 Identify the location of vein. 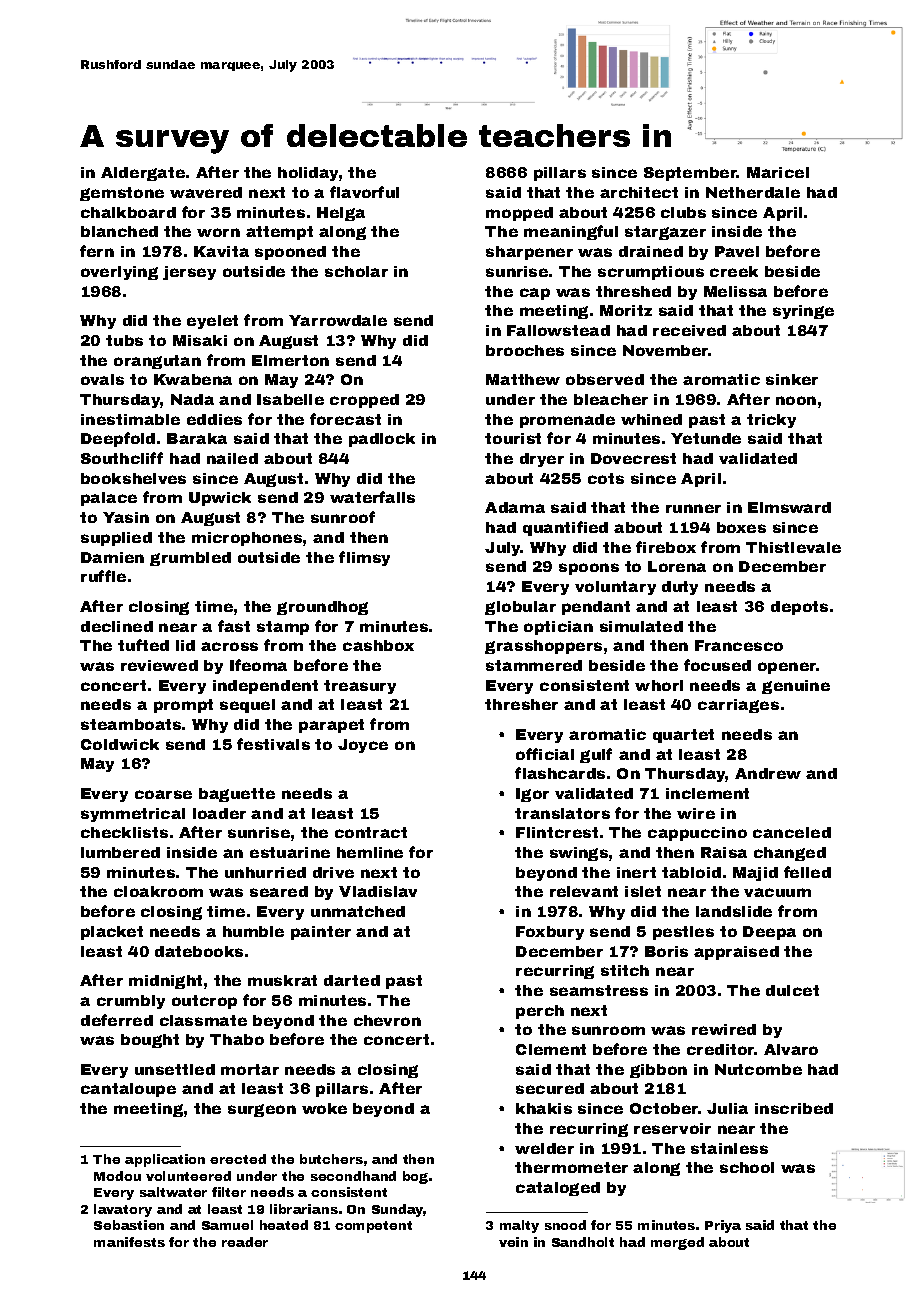
(513, 1242).
